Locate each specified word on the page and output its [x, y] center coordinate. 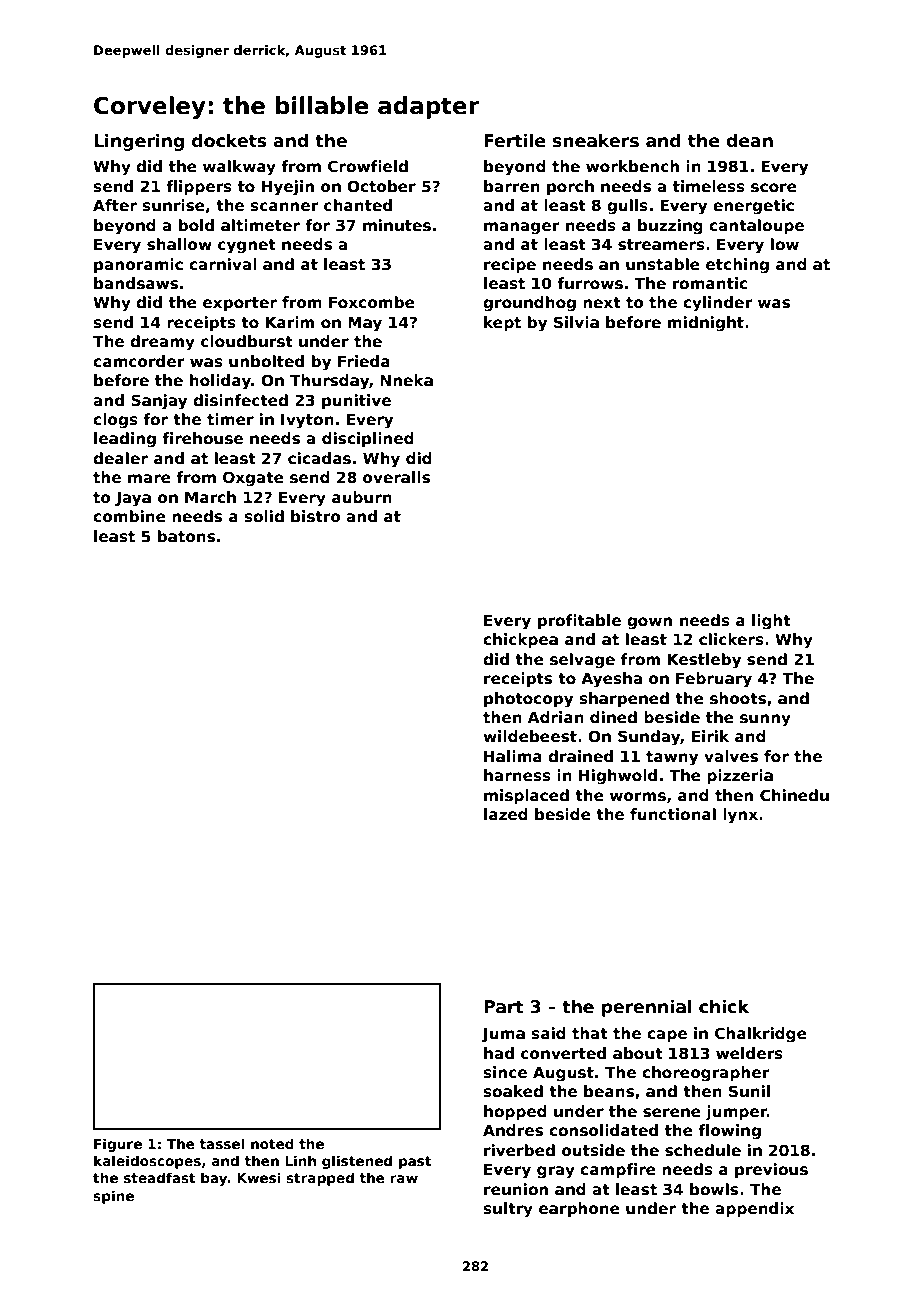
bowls [714, 1189]
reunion [516, 1189]
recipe [510, 265]
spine [113, 1197]
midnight [706, 324]
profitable [579, 621]
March [210, 497]
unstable [663, 264]
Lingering [139, 142]
